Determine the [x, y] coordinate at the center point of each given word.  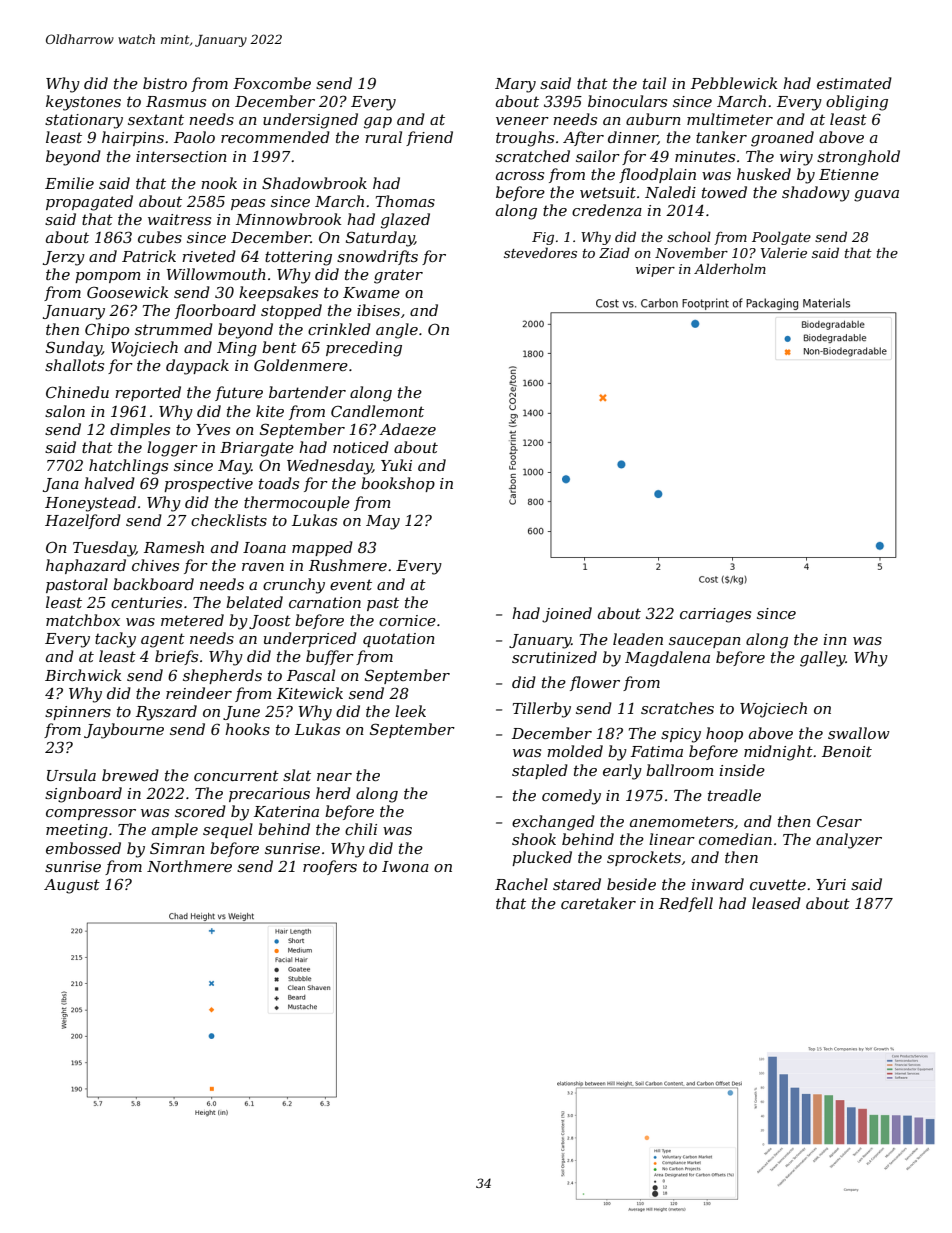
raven [263, 567]
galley [823, 659]
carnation [325, 602]
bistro [165, 83]
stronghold [858, 158]
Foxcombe [272, 83]
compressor [91, 814]
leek [410, 711]
